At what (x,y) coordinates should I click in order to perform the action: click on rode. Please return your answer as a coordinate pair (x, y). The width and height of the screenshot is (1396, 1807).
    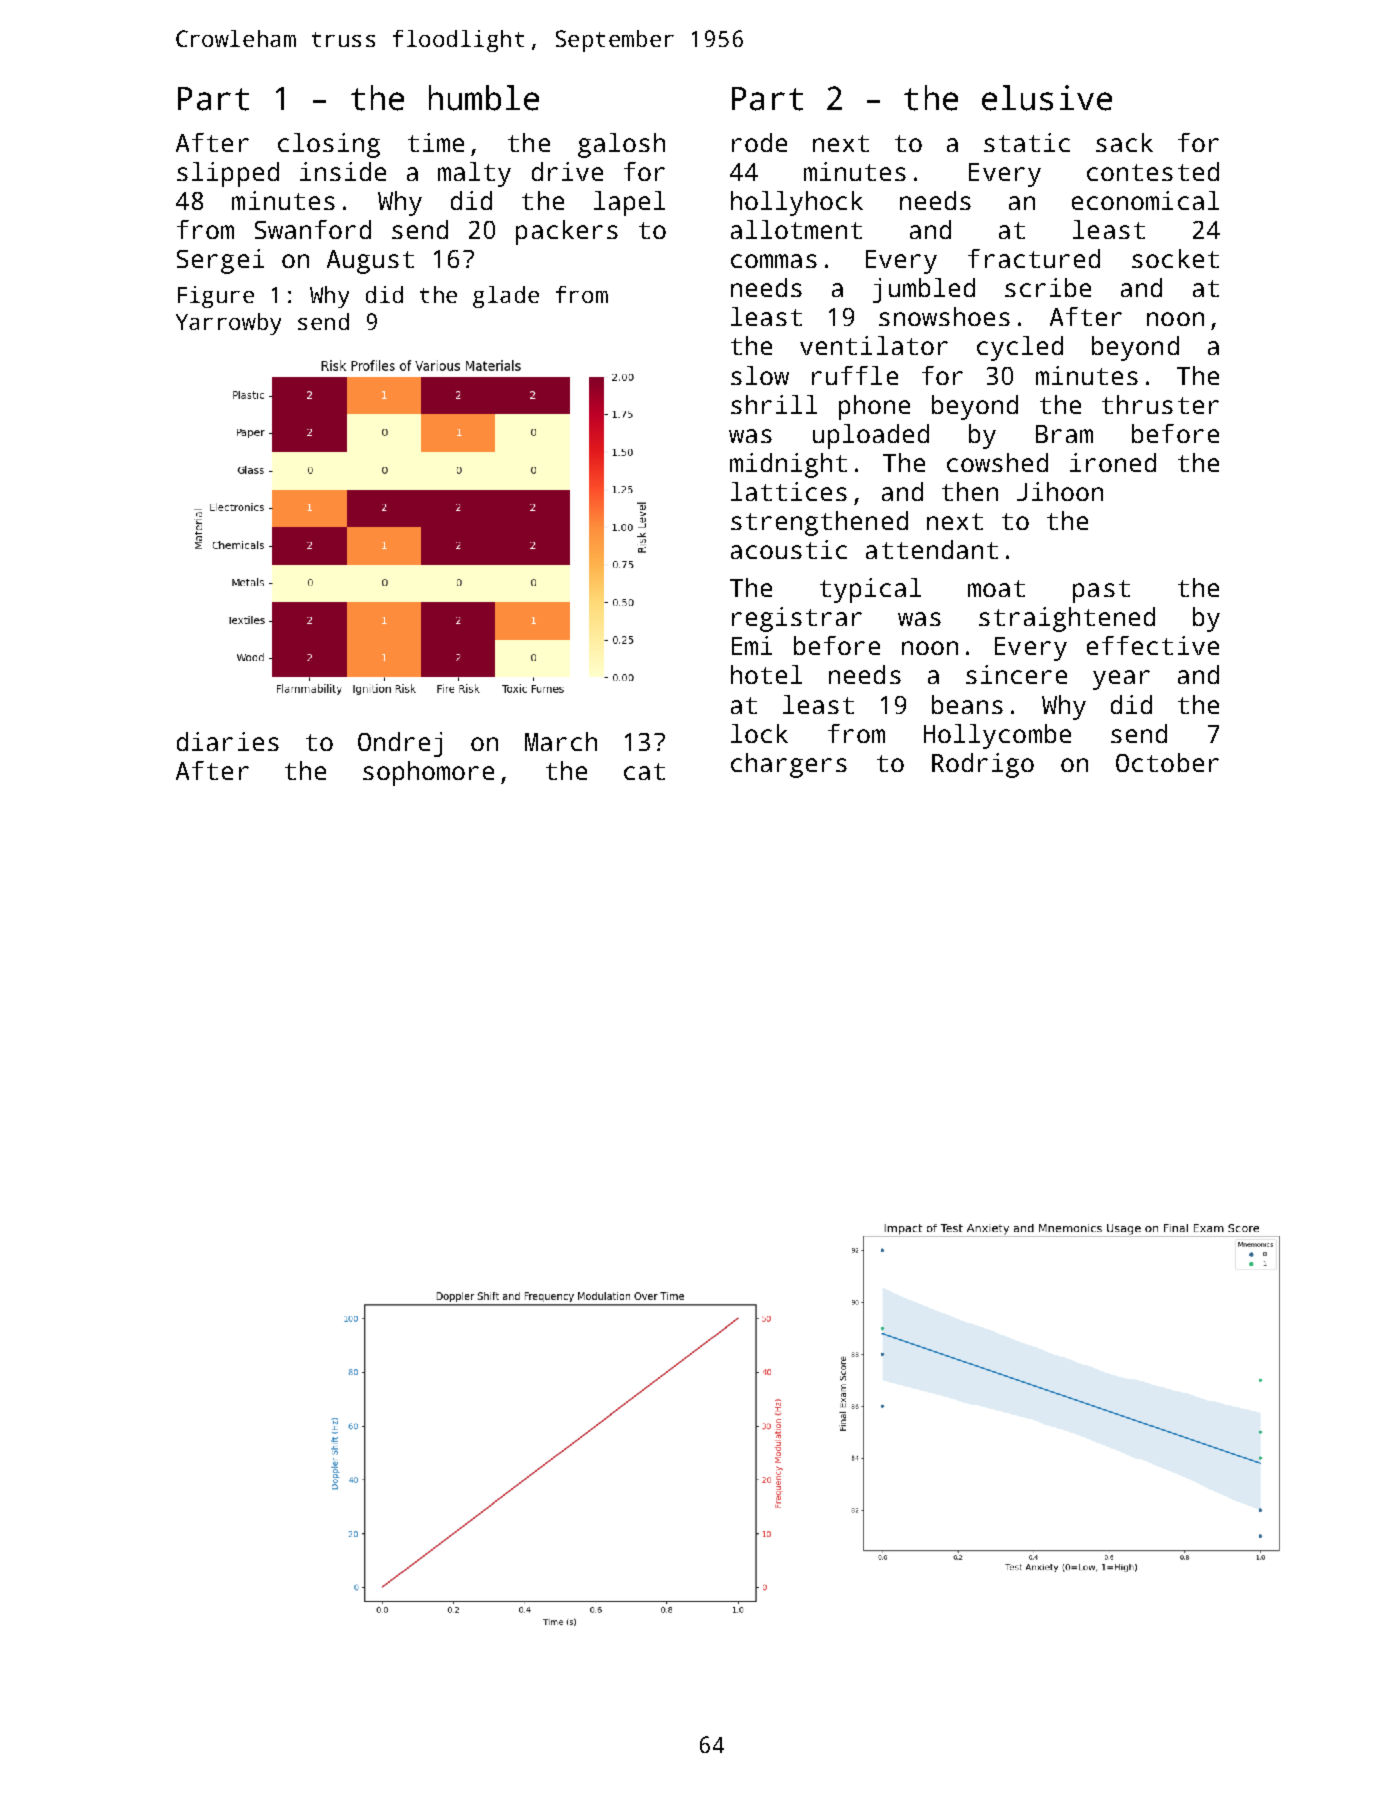
    Looking at the image, I should click on (759, 142).
